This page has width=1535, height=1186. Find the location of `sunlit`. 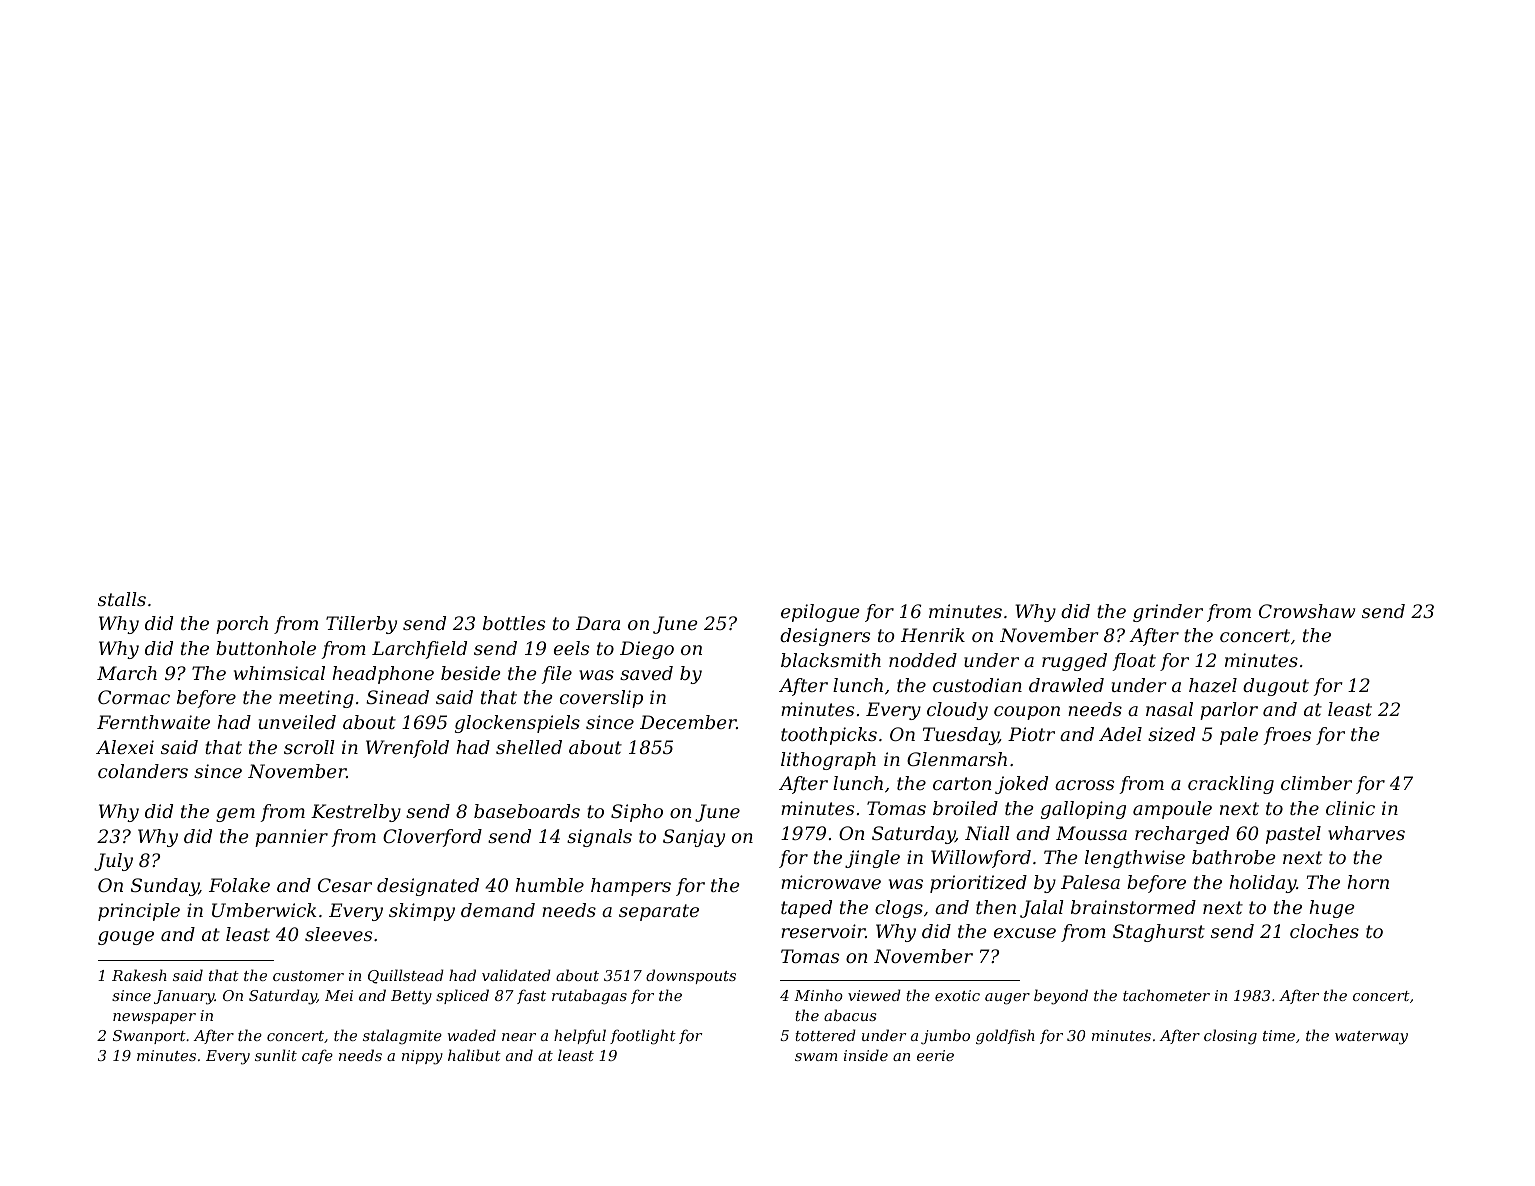

sunlit is located at coordinates (276, 1055).
